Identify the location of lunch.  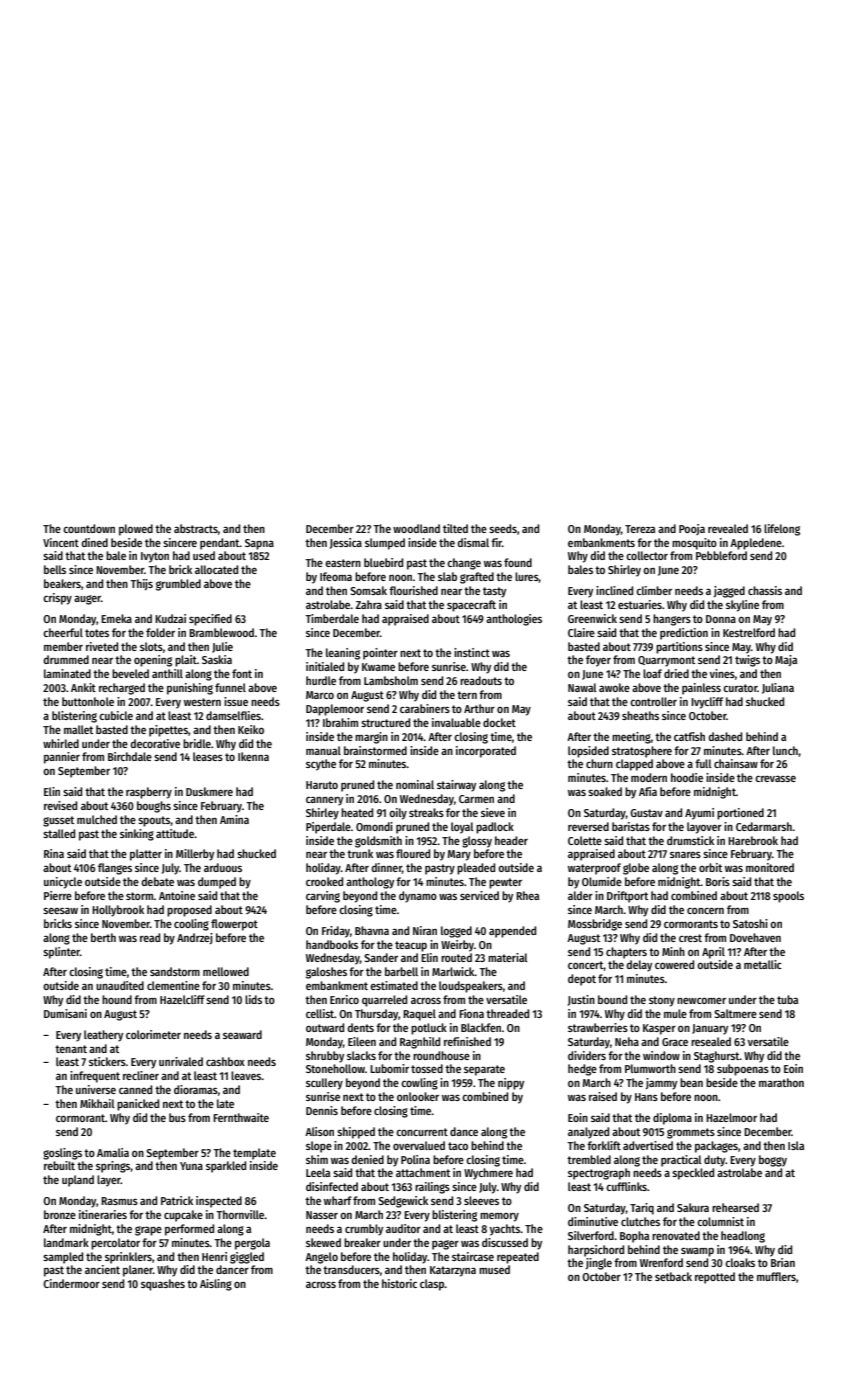
(785, 750).
